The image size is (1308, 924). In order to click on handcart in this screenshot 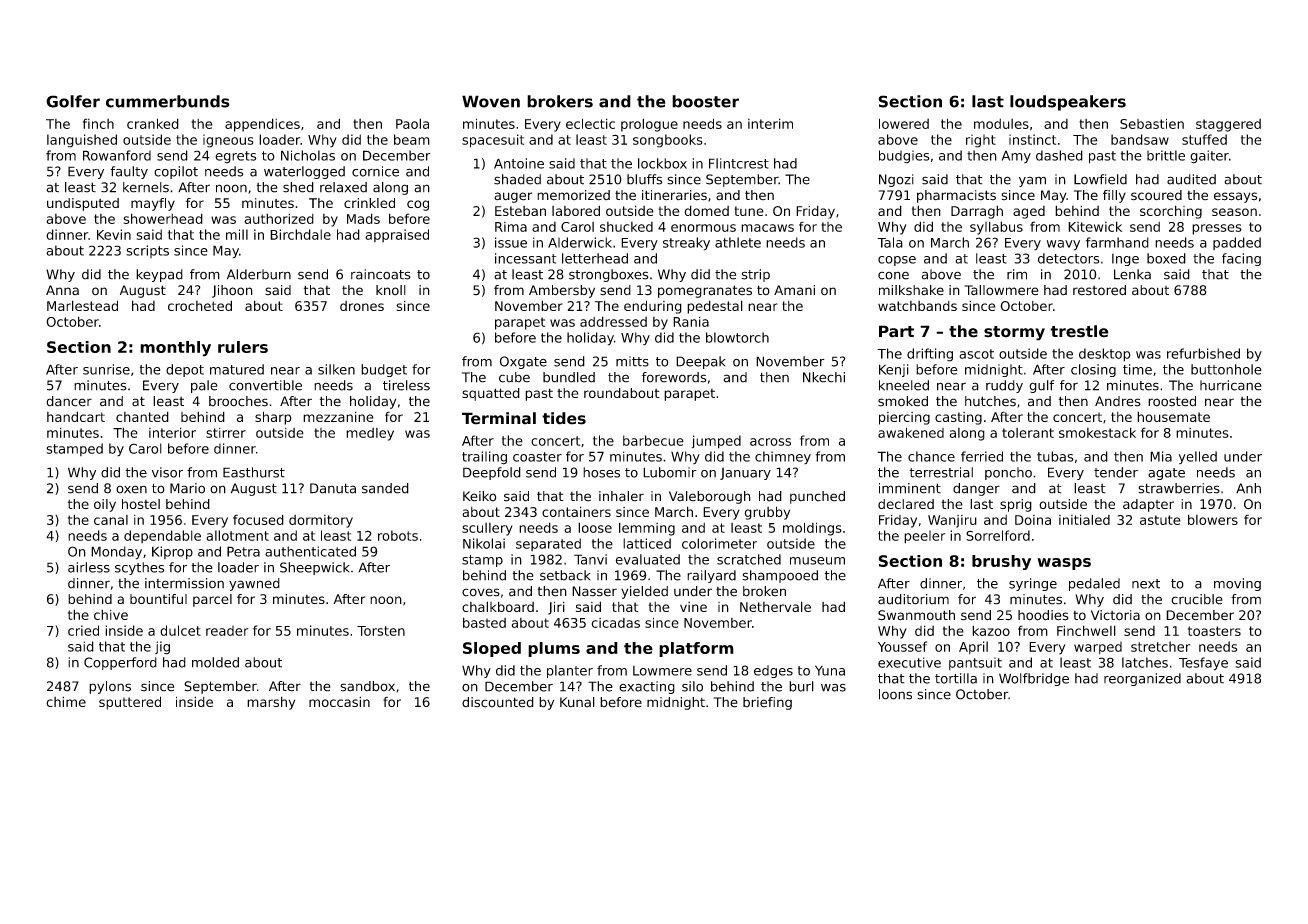, I will do `click(76, 416)`.
